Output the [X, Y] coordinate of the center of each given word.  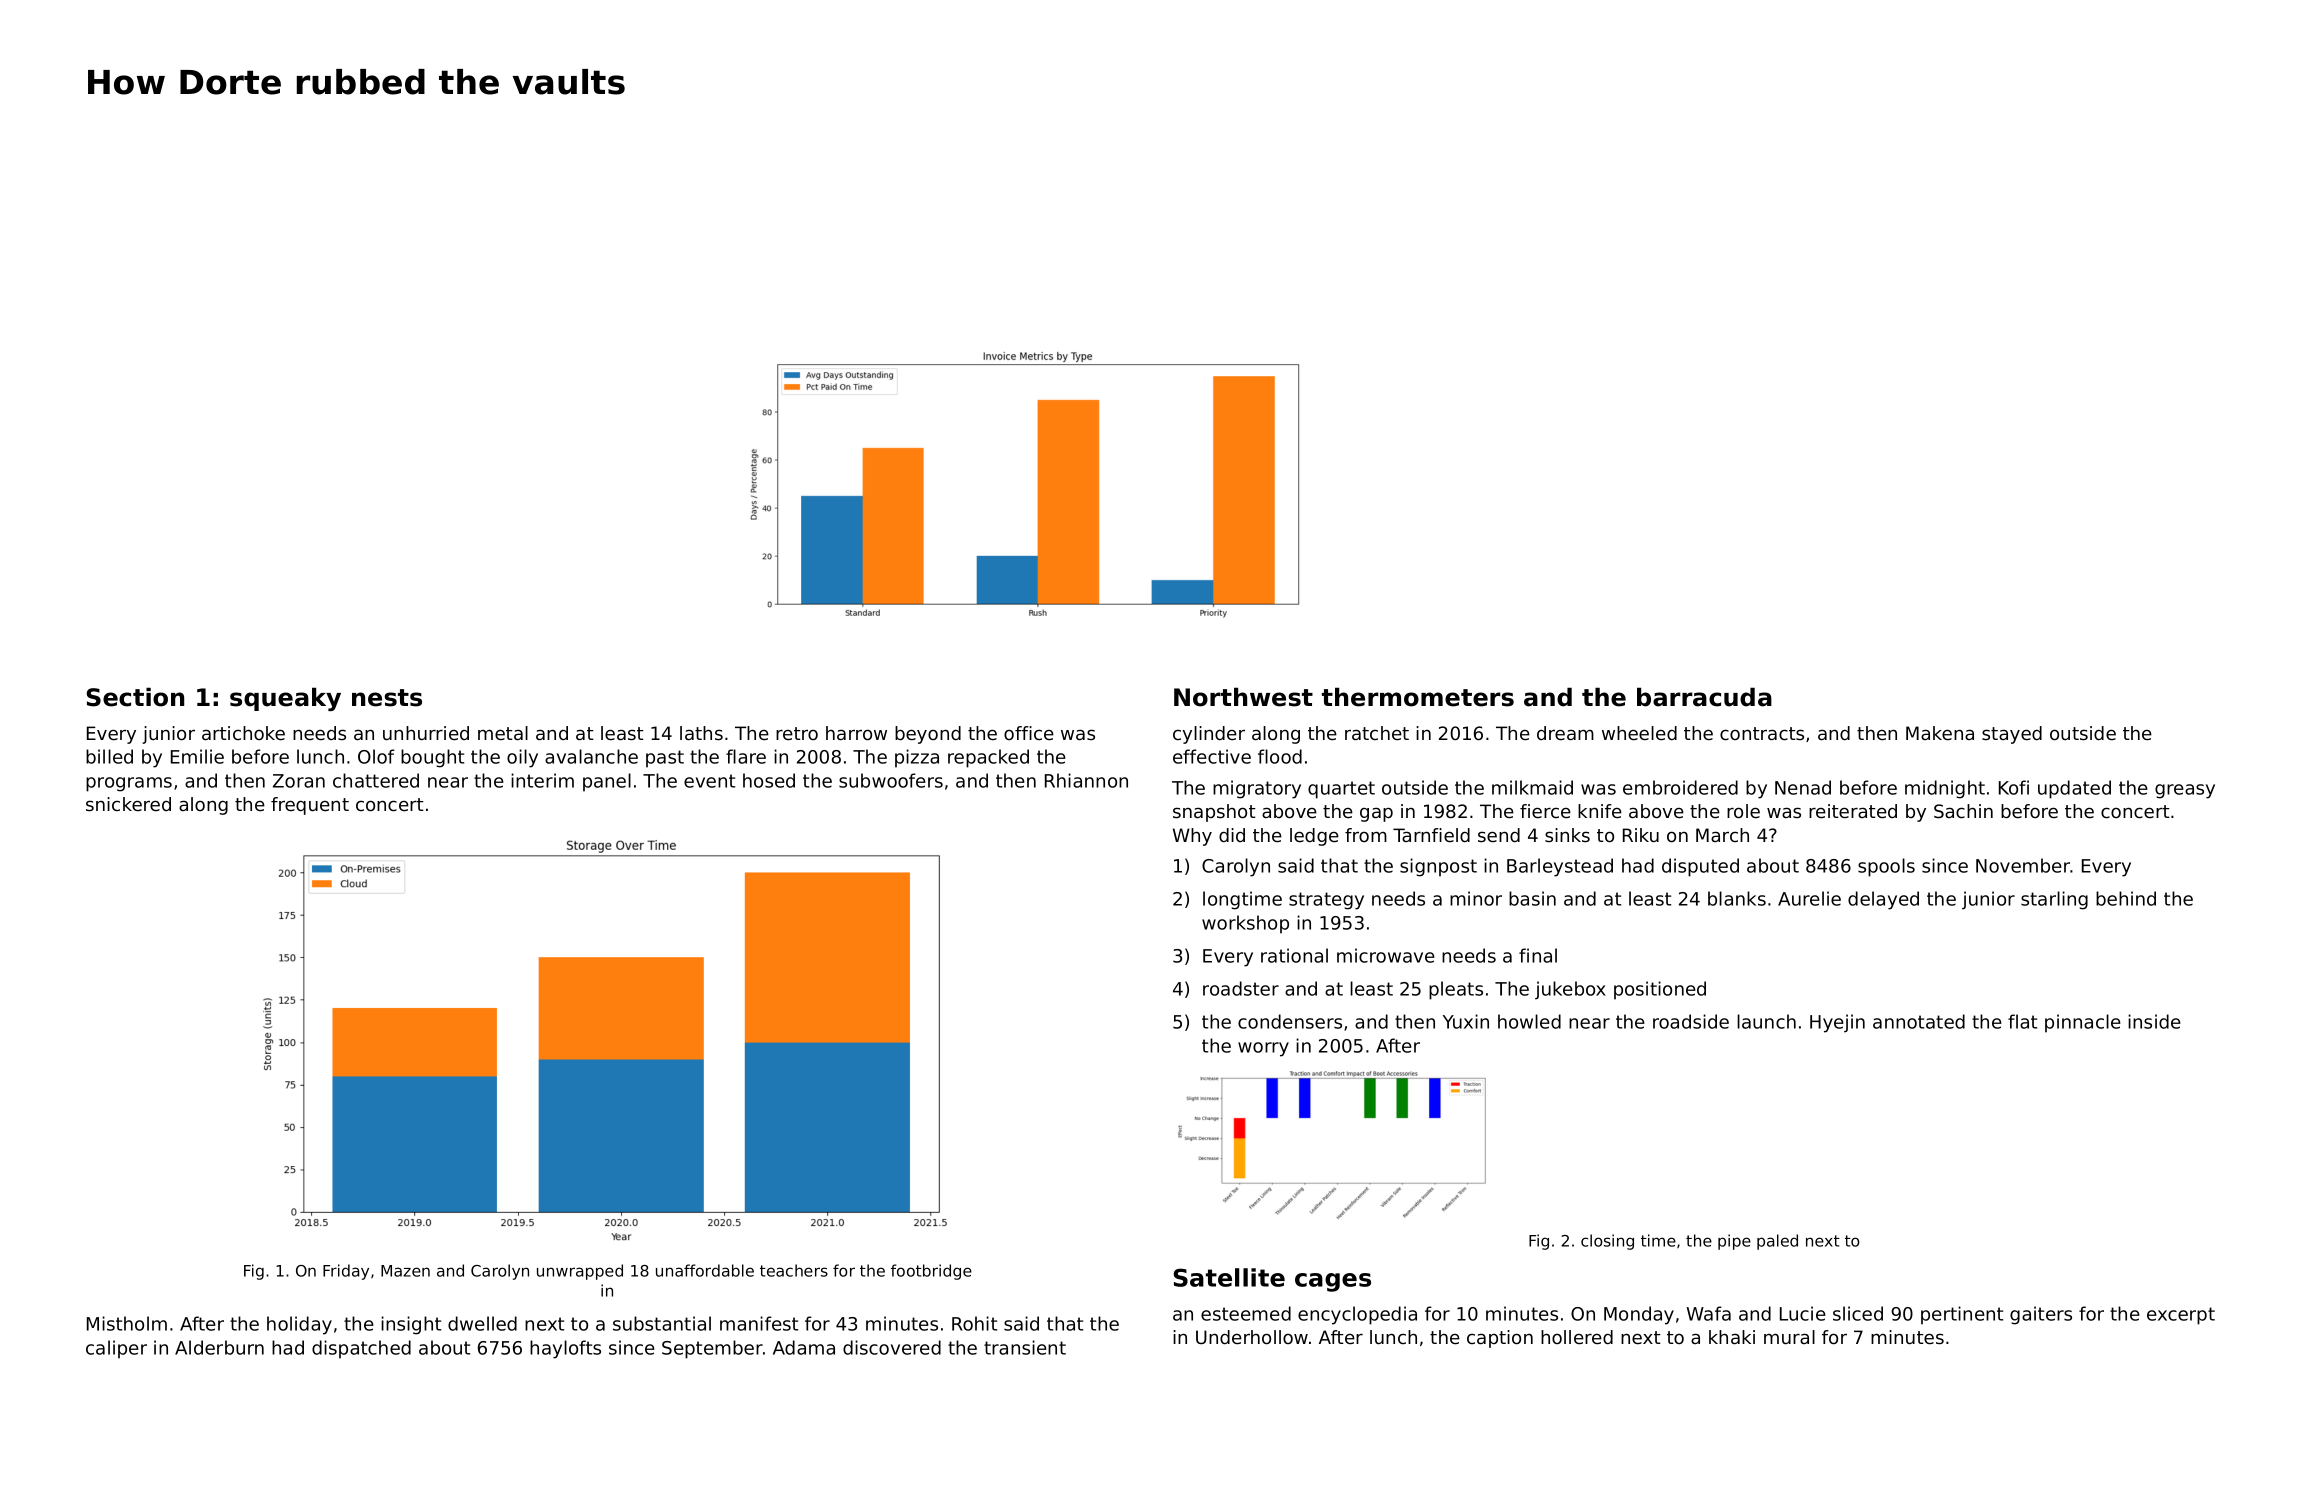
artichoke [243, 733]
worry [1263, 1049]
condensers [1290, 1021]
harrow [856, 733]
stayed [2012, 735]
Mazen [405, 1271]
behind [2126, 898]
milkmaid [1532, 787]
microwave [1386, 955]
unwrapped [580, 1272]
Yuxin [1466, 1021]
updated [2074, 789]
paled [1777, 1242]
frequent [310, 806]
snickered [128, 804]
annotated [1919, 1021]
